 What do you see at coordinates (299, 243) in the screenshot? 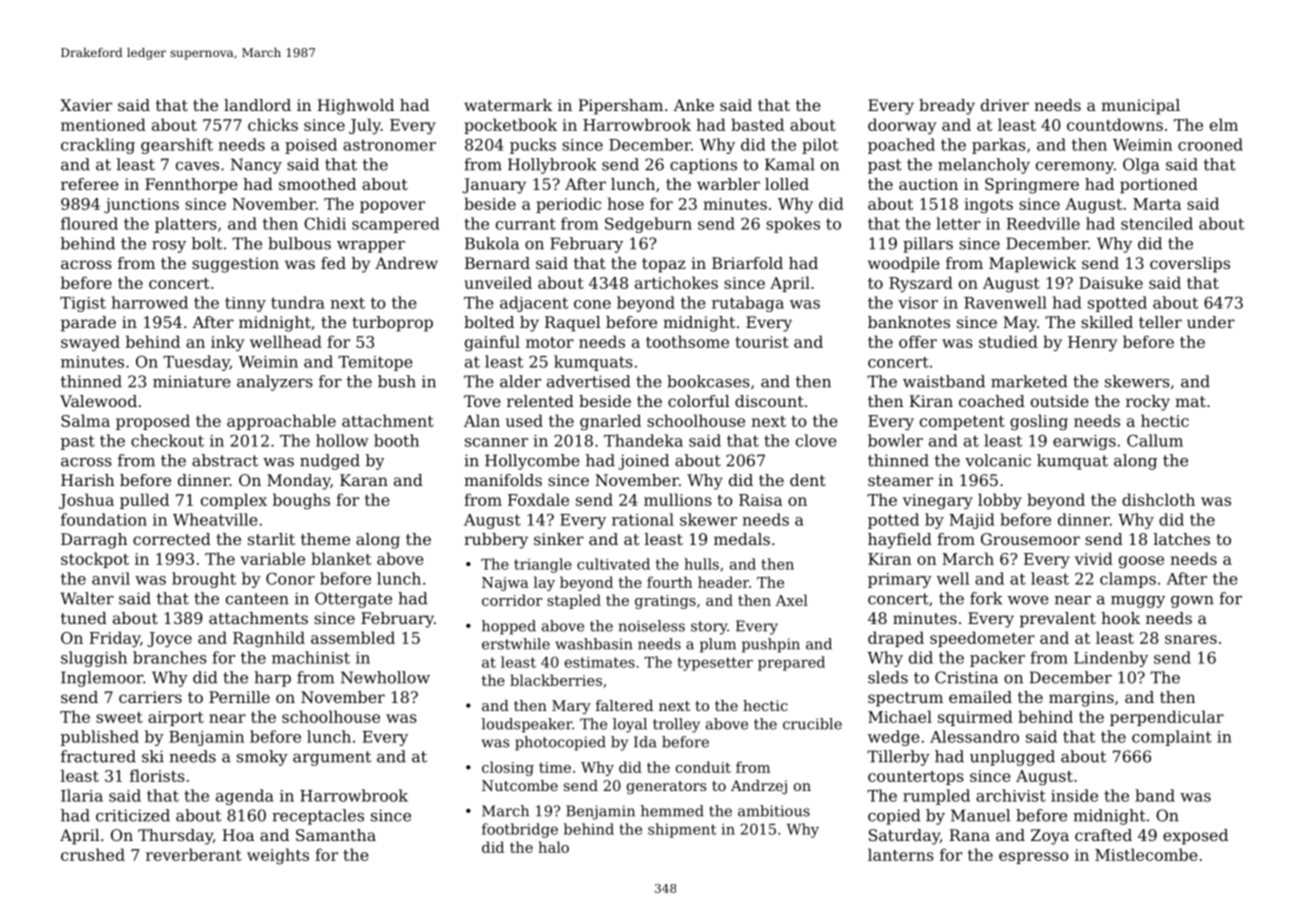
I see `bulbous` at bounding box center [299, 243].
